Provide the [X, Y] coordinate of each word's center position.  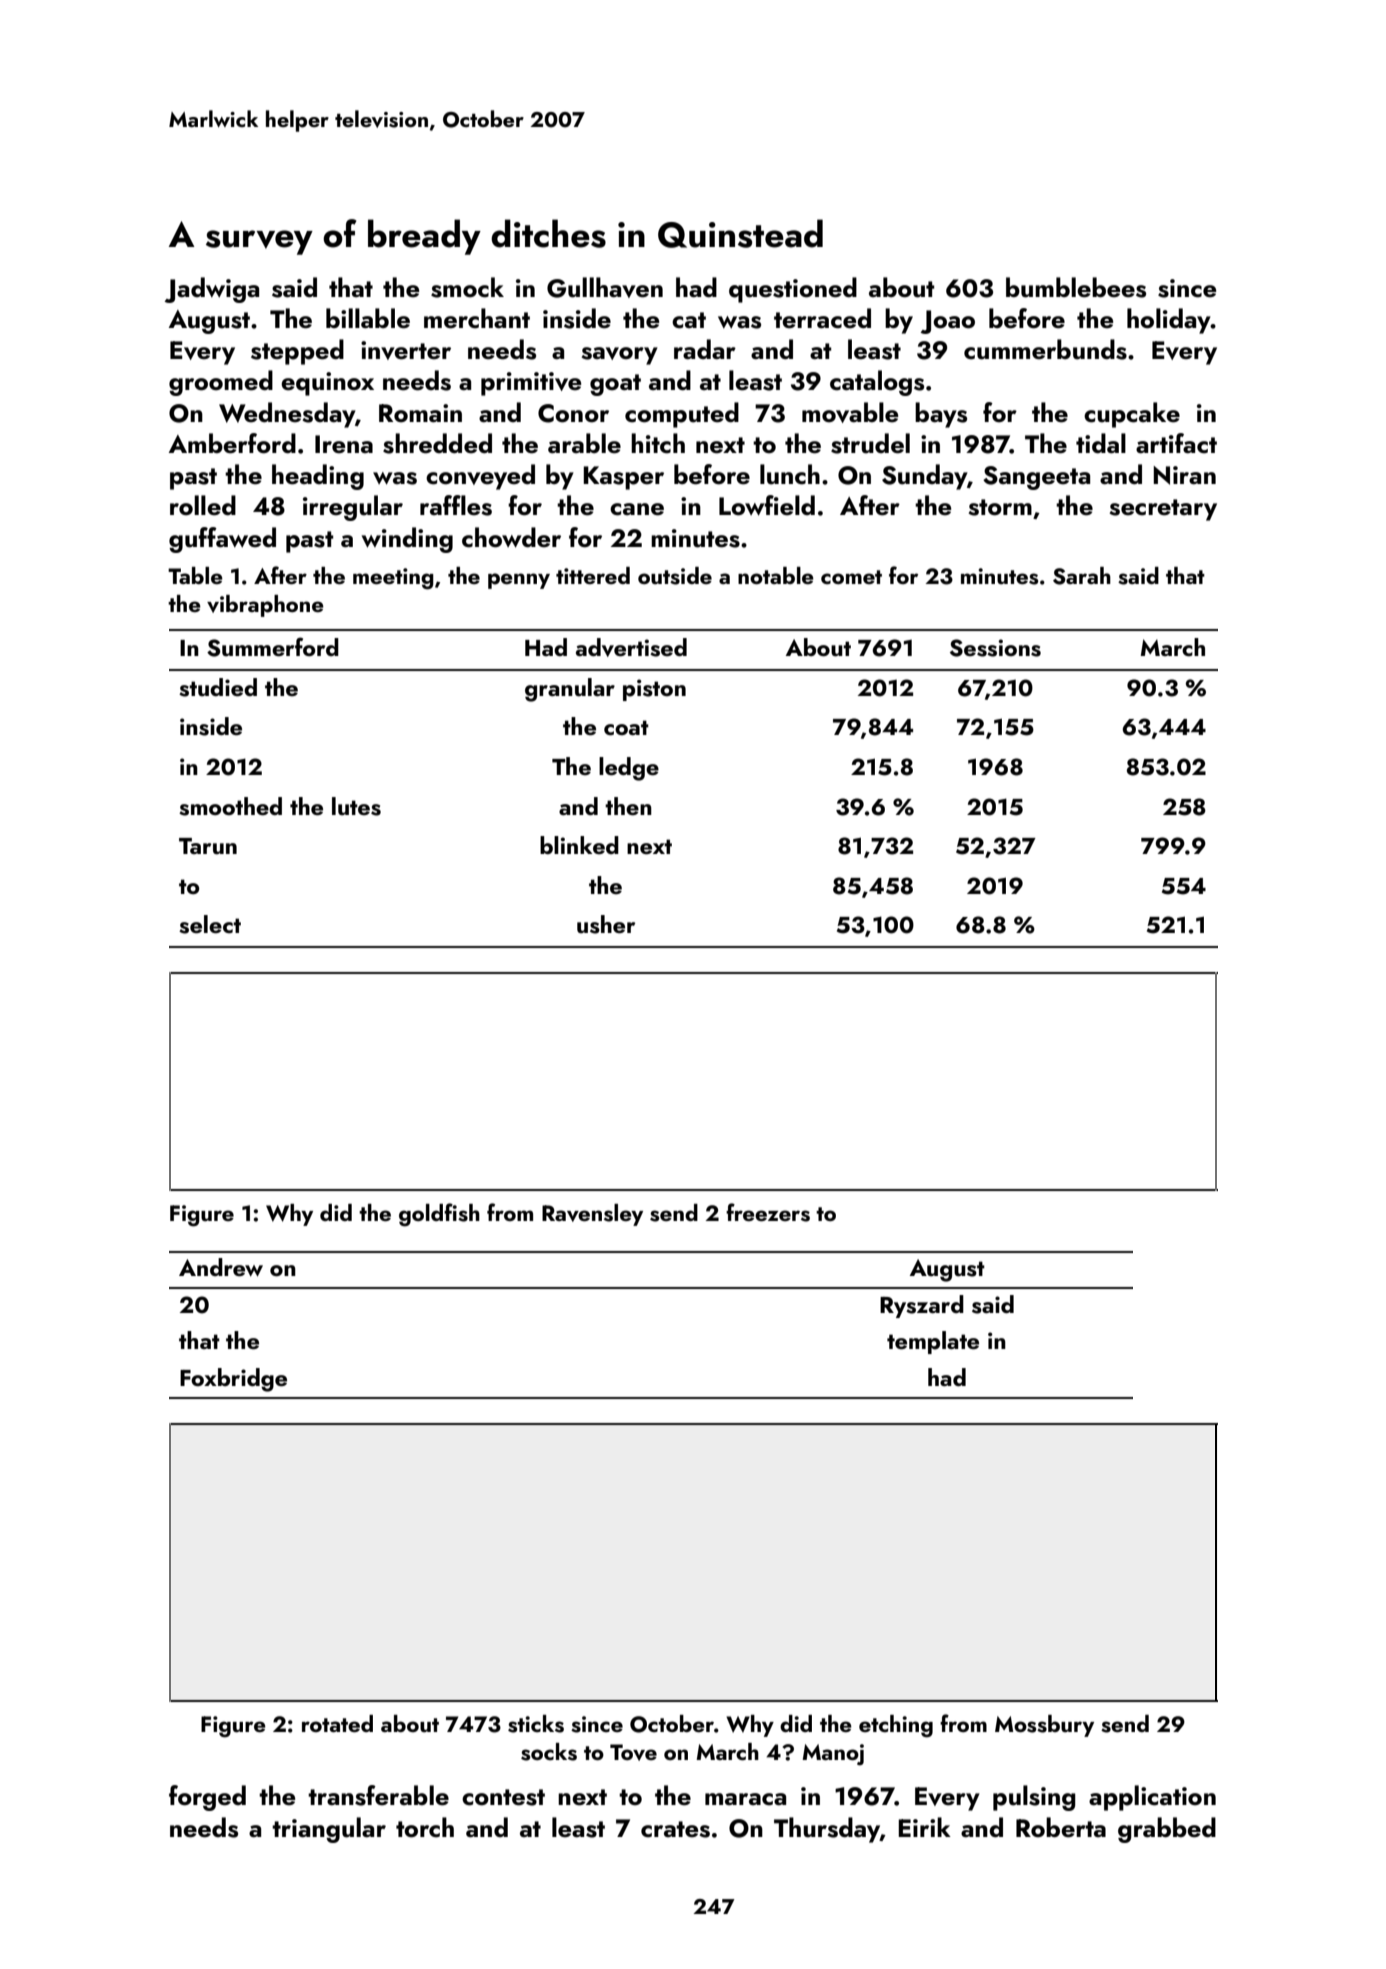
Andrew [221, 1267]
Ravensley [592, 1215]
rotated [337, 1723]
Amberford [232, 443]
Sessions [995, 648]
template [933, 1342]
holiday [1169, 321]
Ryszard [922, 1306]
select [210, 924]
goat [615, 385]
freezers [768, 1212]
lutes [356, 806]
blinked [579, 845]
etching [896, 1726]
